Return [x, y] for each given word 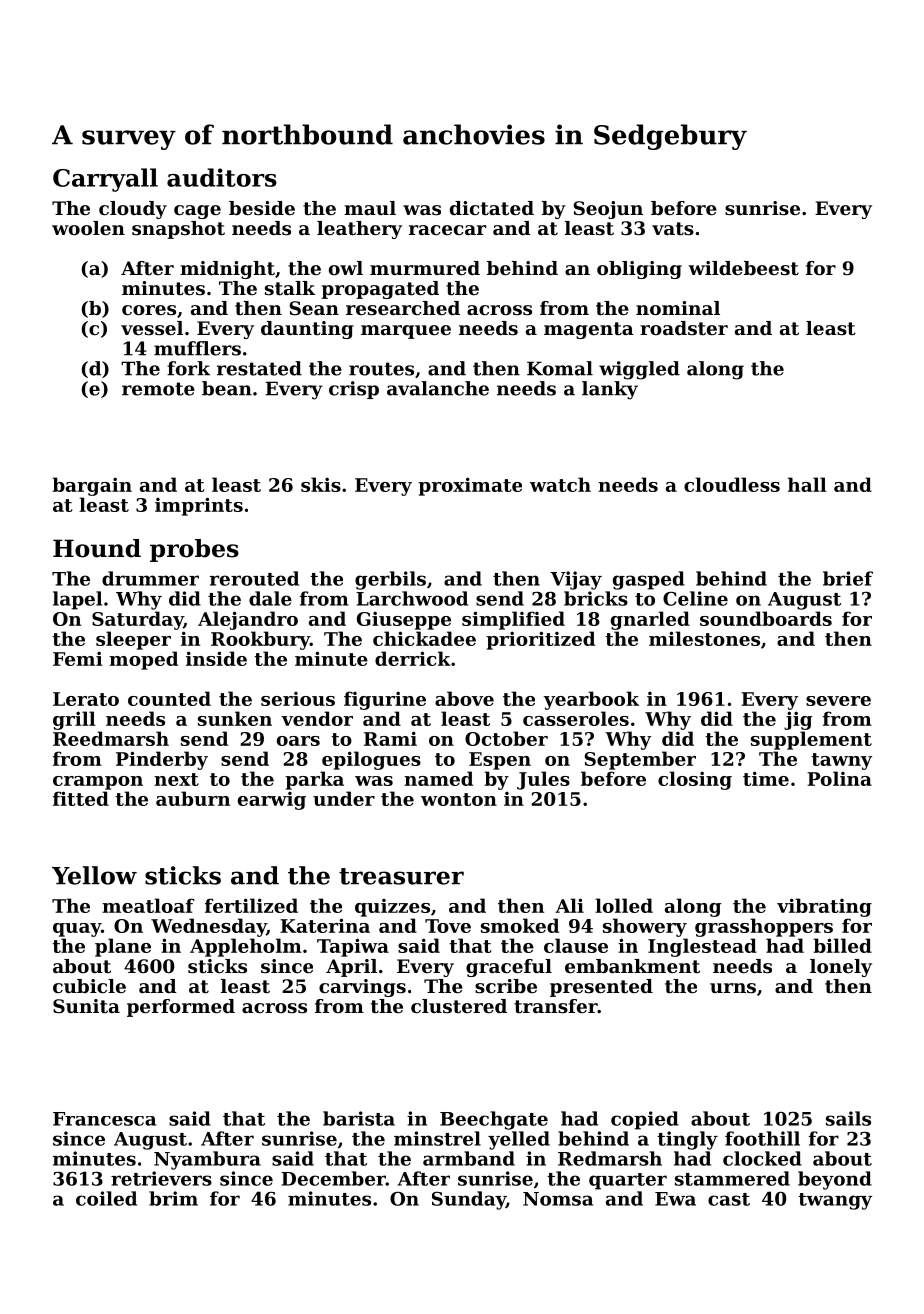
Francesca [104, 1119]
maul [370, 208]
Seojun [608, 210]
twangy [835, 1201]
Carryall [105, 180]
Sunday [469, 1200]
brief [848, 578]
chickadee [424, 638]
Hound [97, 548]
